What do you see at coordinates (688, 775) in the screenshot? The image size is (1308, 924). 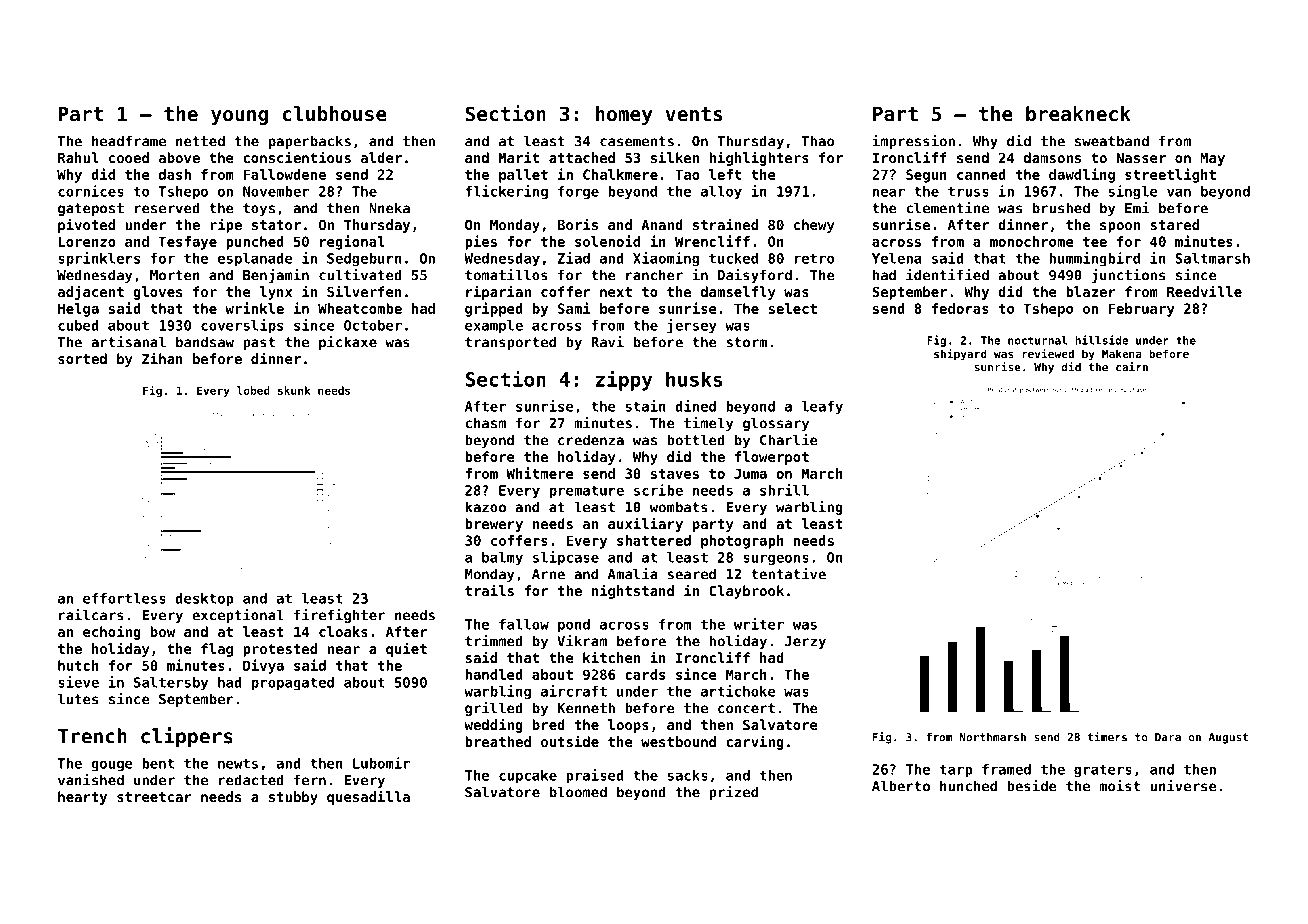 I see `sacks` at bounding box center [688, 775].
